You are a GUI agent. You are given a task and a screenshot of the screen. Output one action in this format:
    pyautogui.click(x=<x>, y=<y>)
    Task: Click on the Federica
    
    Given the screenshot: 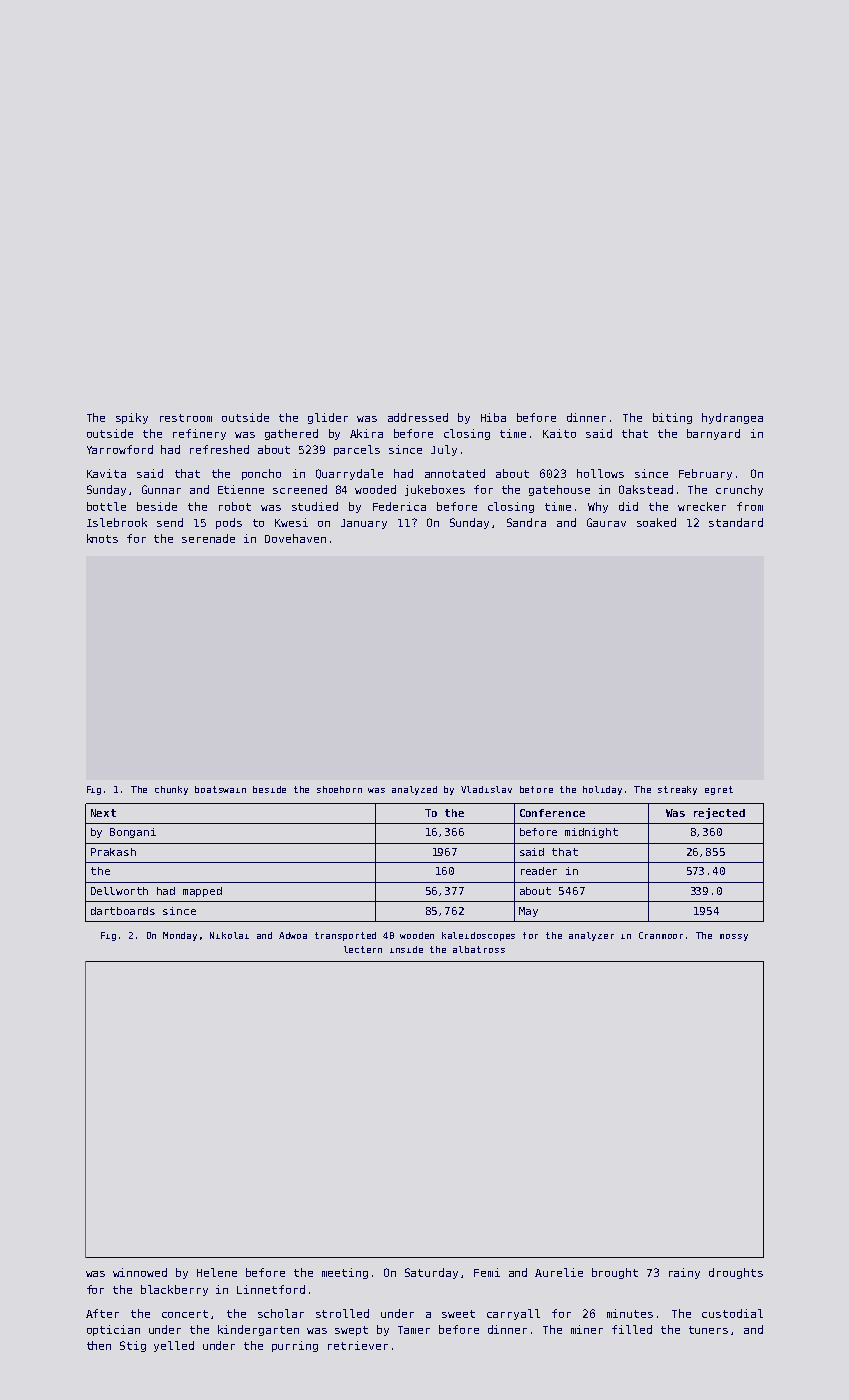 What is the action you would take?
    pyautogui.click(x=399, y=506)
